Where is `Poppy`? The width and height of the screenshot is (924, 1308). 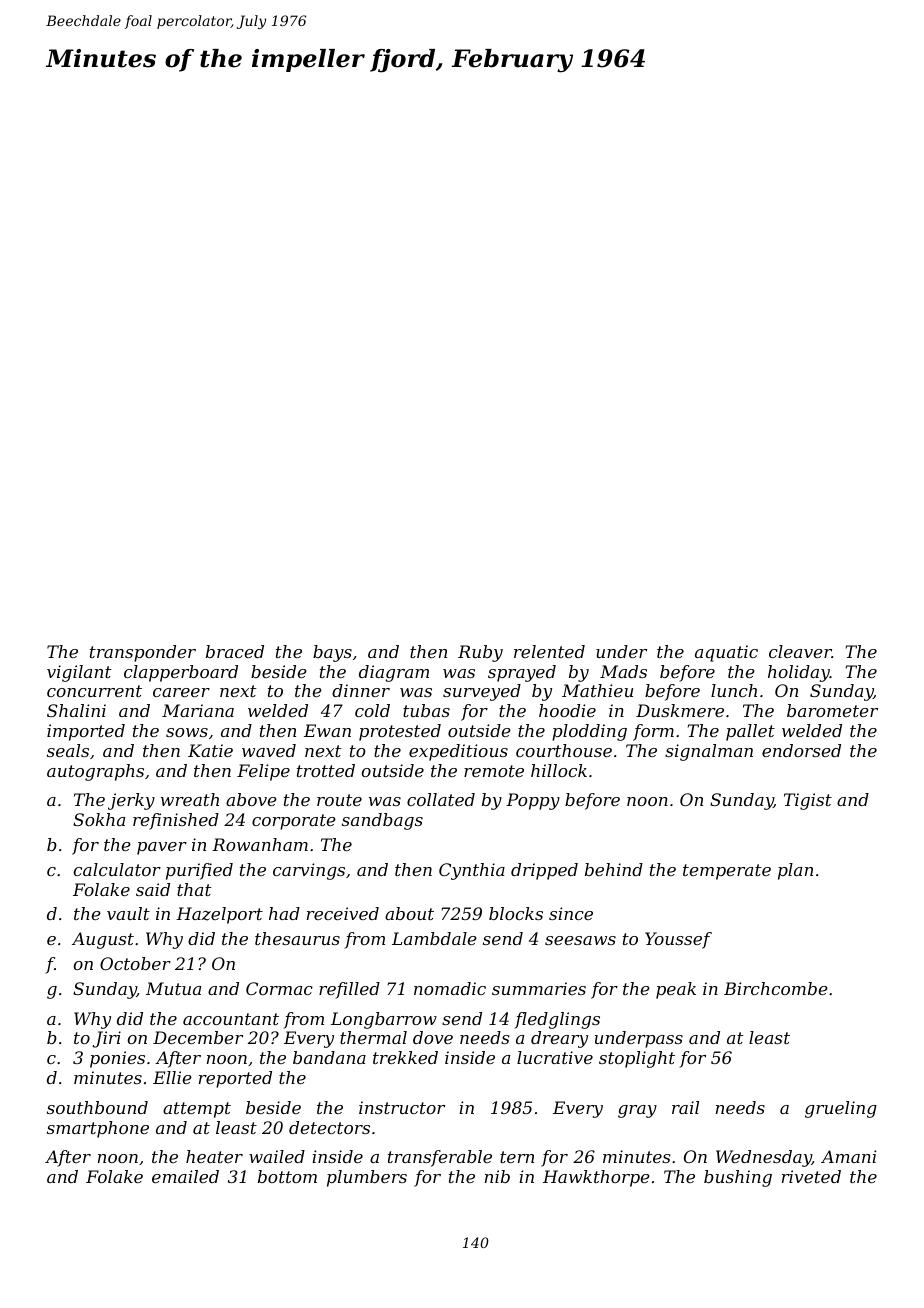 Poppy is located at coordinates (533, 801).
